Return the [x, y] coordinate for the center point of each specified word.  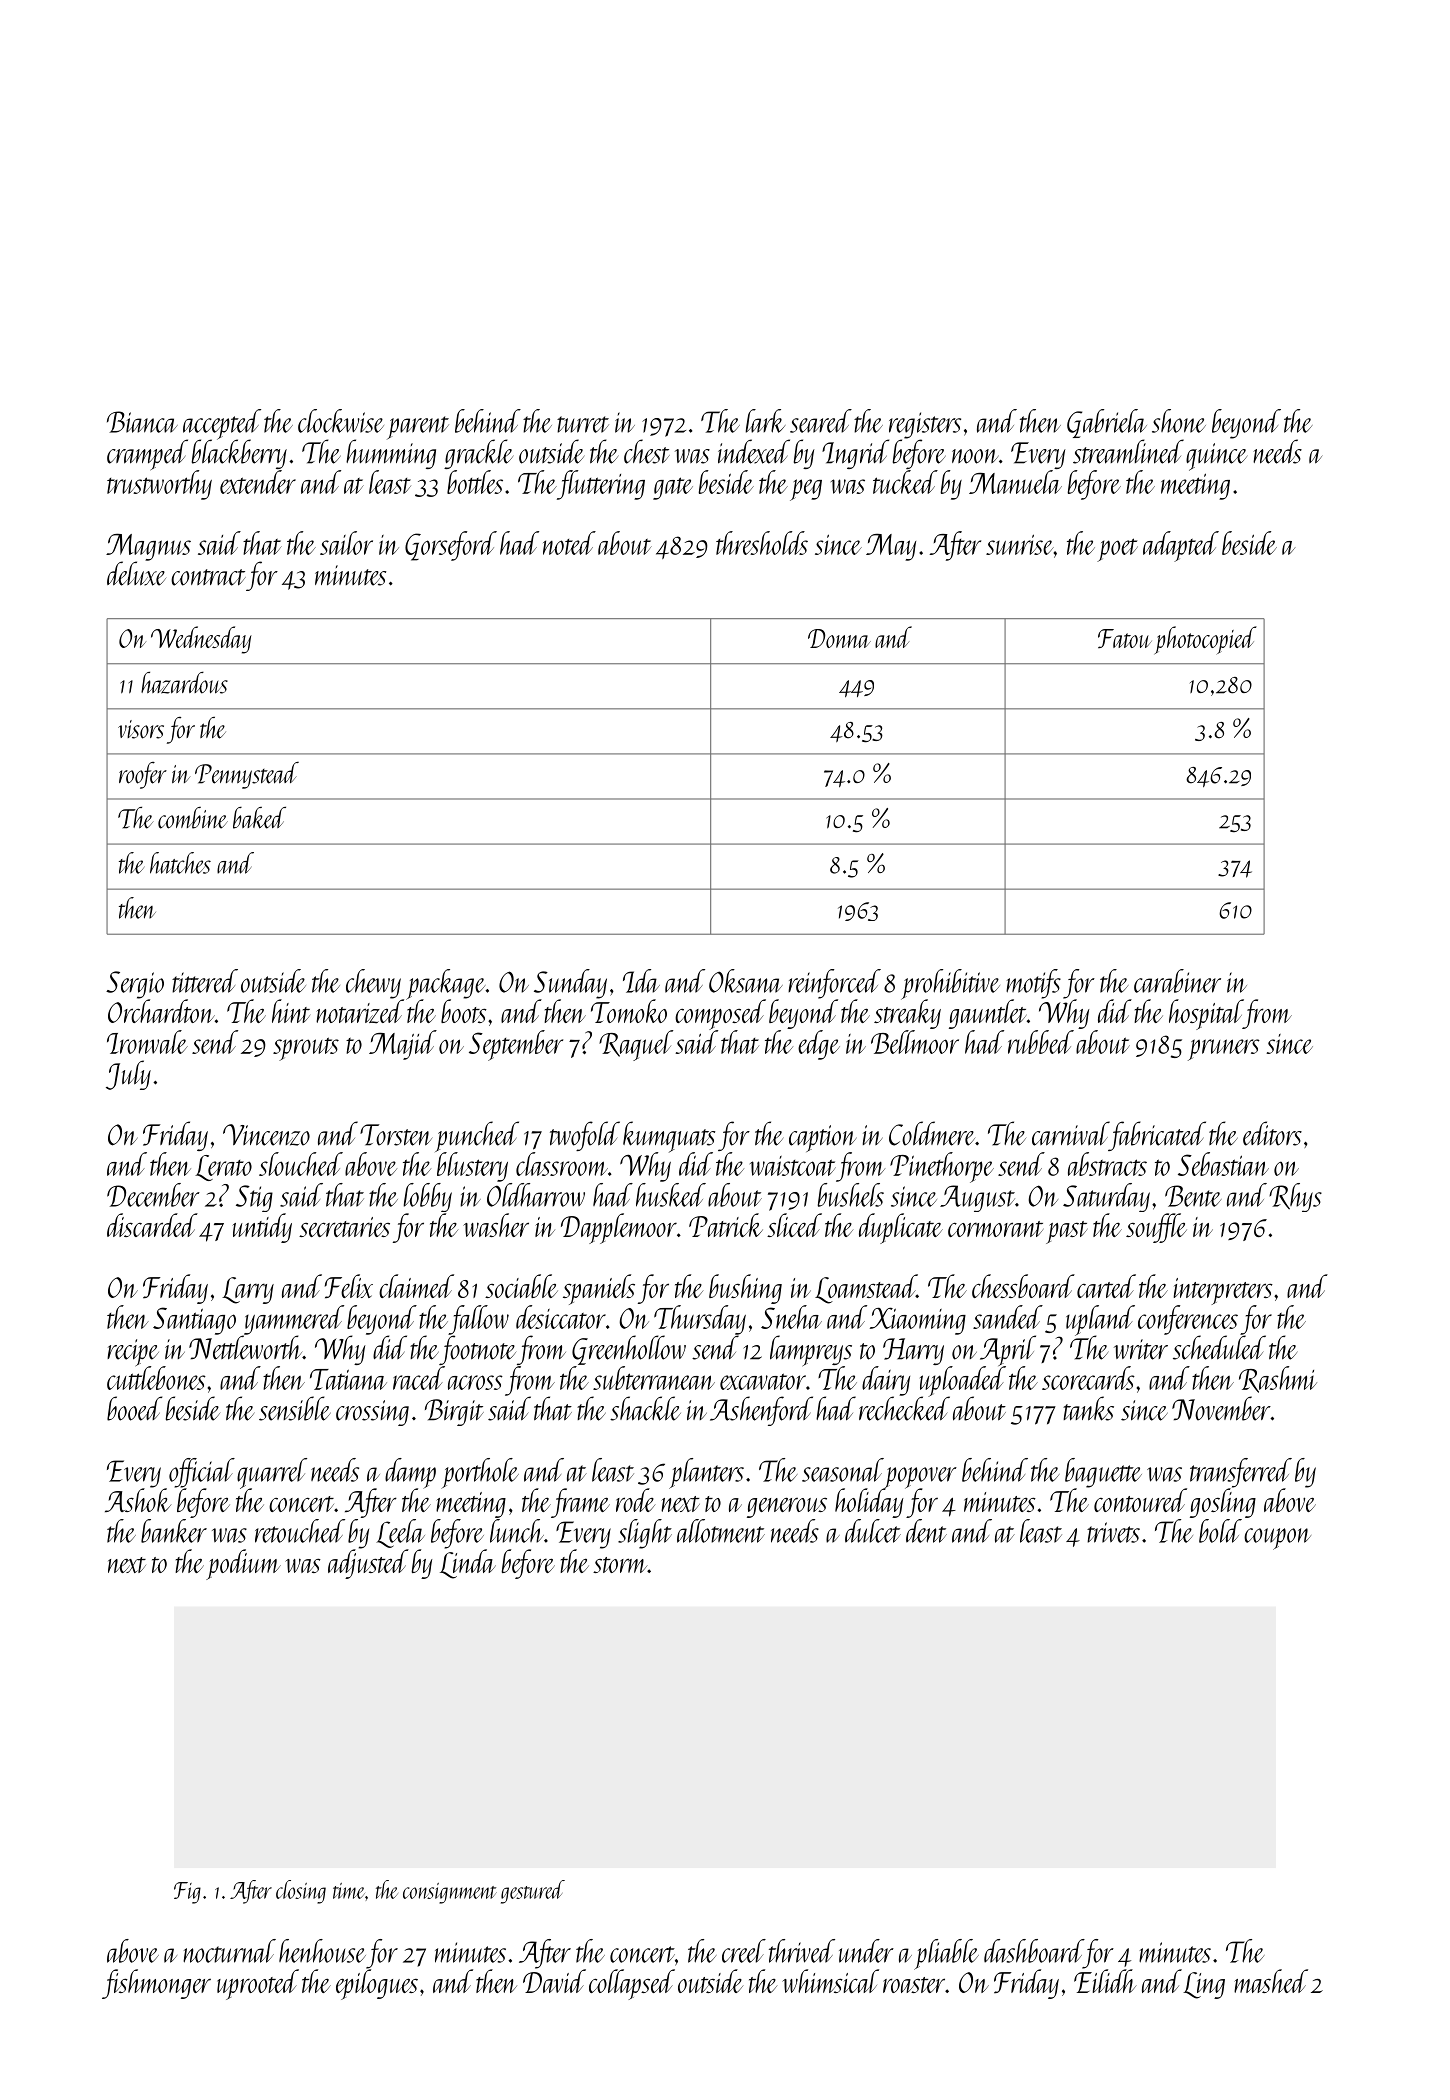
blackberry [239, 454]
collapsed [632, 1984]
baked [259, 818]
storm [620, 1565]
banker [174, 1531]
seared [821, 421]
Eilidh [1105, 1981]
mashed [1271, 1981]
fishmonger [156, 1984]
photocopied [1205, 640]
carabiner [1177, 981]
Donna [839, 638]
